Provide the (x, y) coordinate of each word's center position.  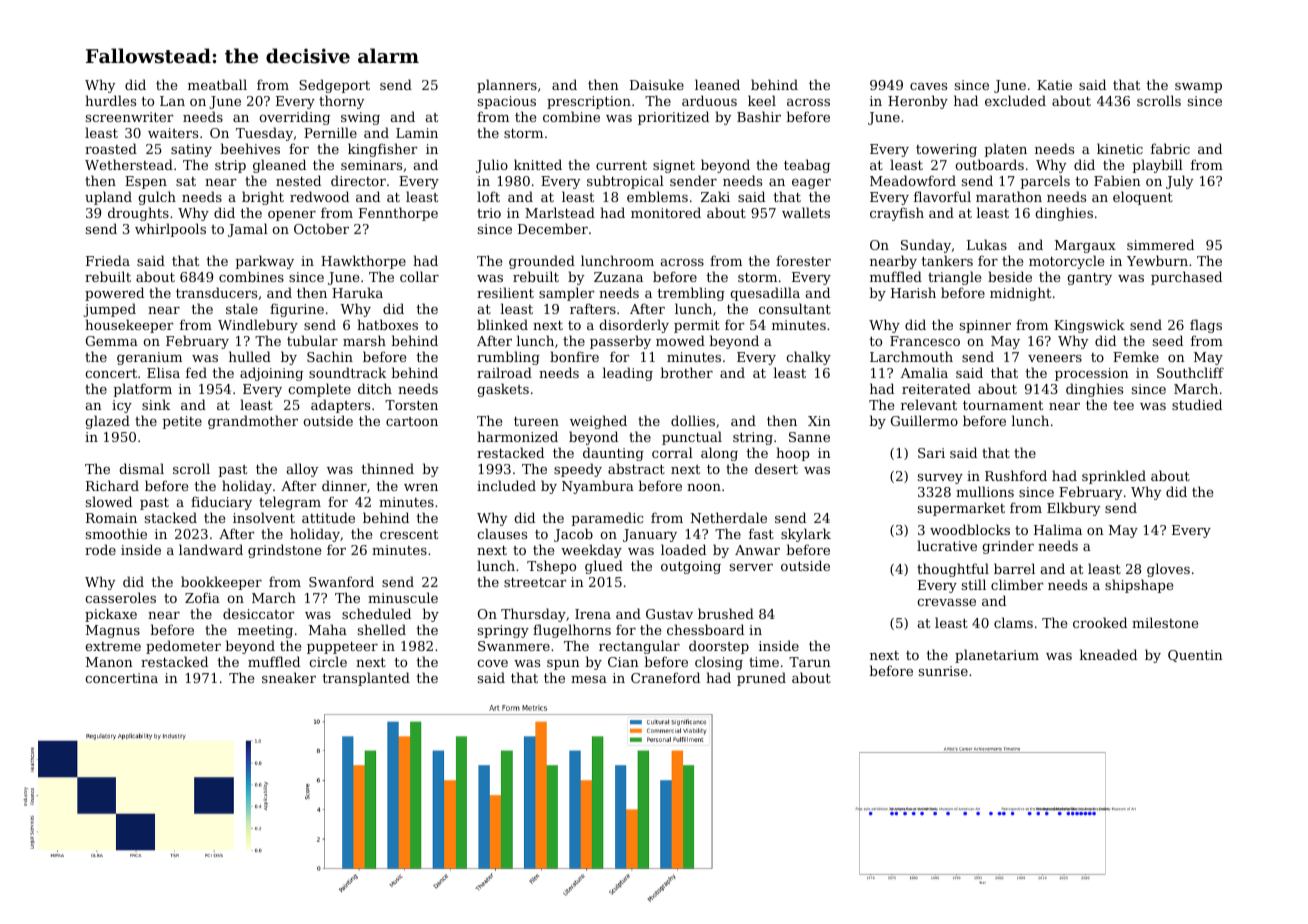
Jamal (248, 230)
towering (946, 150)
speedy (578, 470)
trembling (691, 294)
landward (211, 549)
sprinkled (1114, 477)
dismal (141, 468)
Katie (1054, 85)
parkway (265, 262)
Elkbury (1074, 509)
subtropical (625, 182)
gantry (1089, 279)
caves (928, 86)
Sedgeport (334, 86)
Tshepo (551, 567)
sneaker (289, 677)
